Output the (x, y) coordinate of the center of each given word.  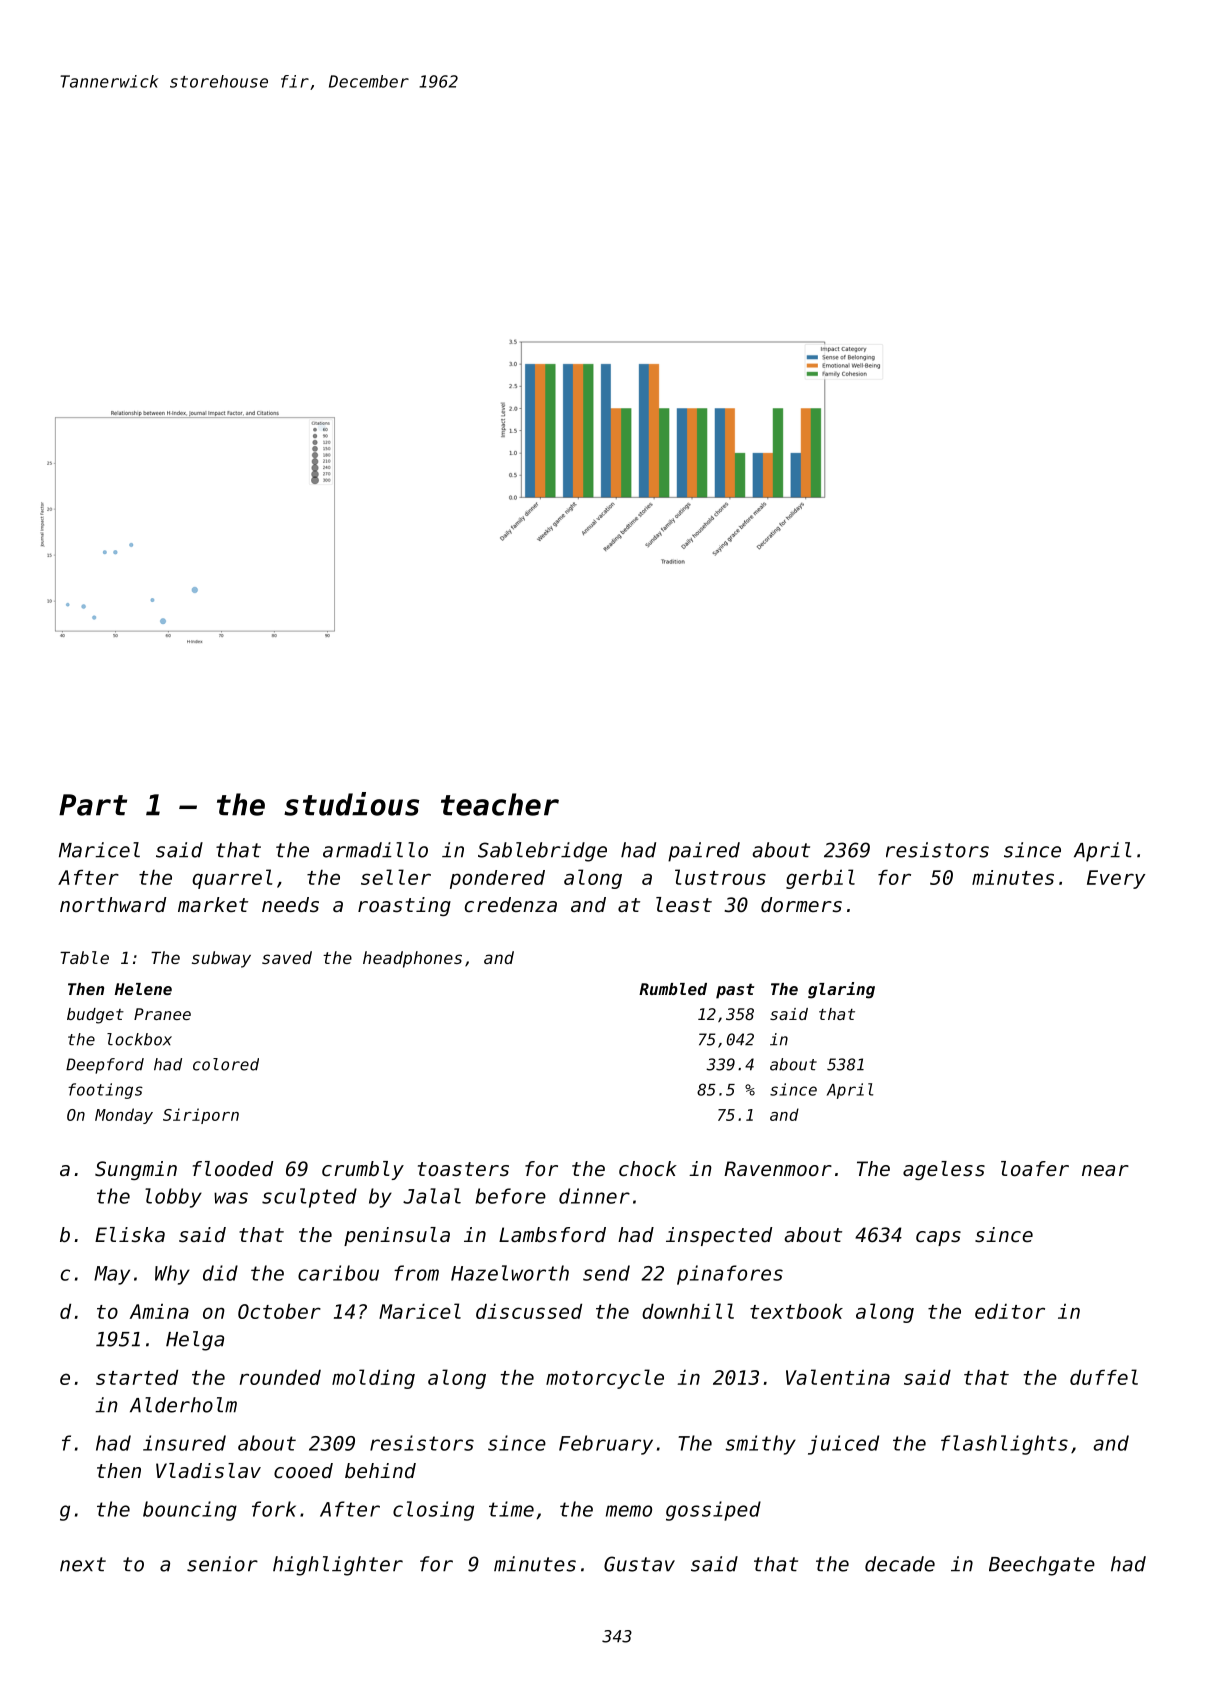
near (1105, 1171)
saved (287, 957)
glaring (841, 990)
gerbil (820, 879)
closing (433, 1511)
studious (351, 804)
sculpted (309, 1198)
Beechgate (1042, 1566)
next (83, 1564)
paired (704, 852)
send (606, 1273)
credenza (511, 905)
